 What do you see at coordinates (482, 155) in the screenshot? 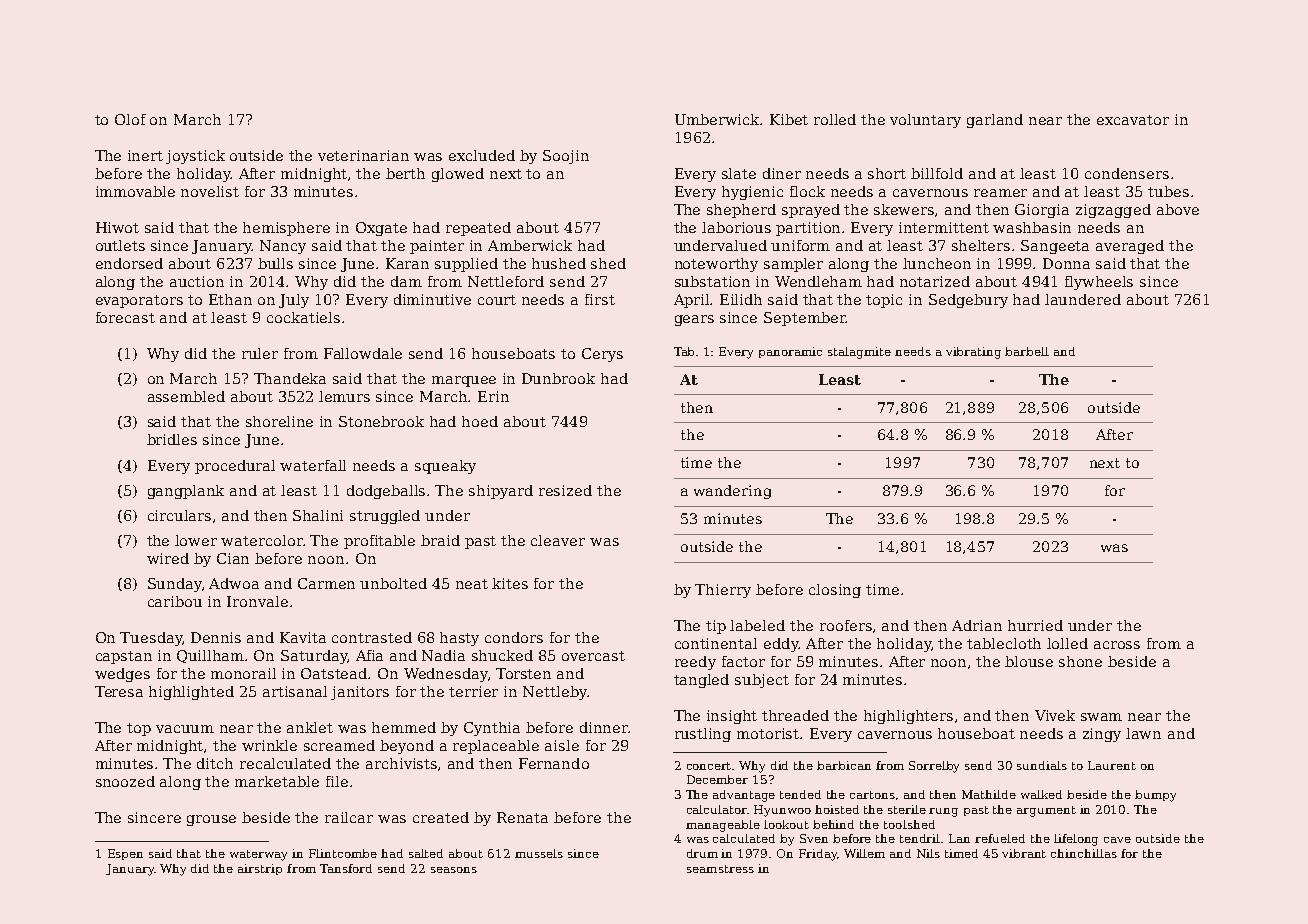
I see `excluded` at bounding box center [482, 155].
